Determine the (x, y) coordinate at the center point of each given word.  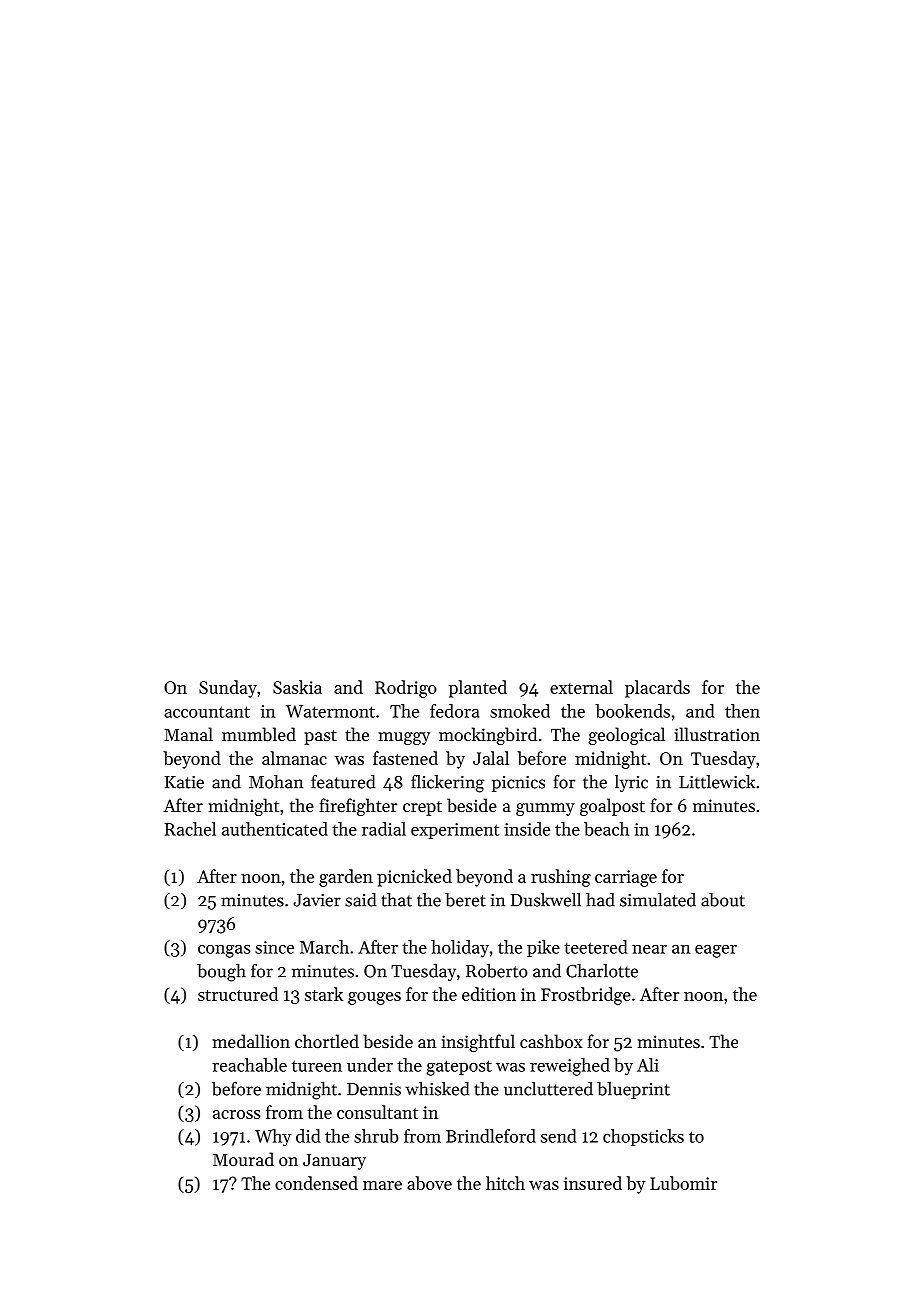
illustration (717, 734)
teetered (596, 947)
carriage (626, 878)
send (559, 1136)
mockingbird (488, 736)
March (324, 947)
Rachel (190, 829)
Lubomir (683, 1183)
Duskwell (545, 900)
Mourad (243, 1159)
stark (324, 994)
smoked (520, 711)
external (581, 687)
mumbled (259, 734)
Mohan (276, 782)
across (236, 1114)
